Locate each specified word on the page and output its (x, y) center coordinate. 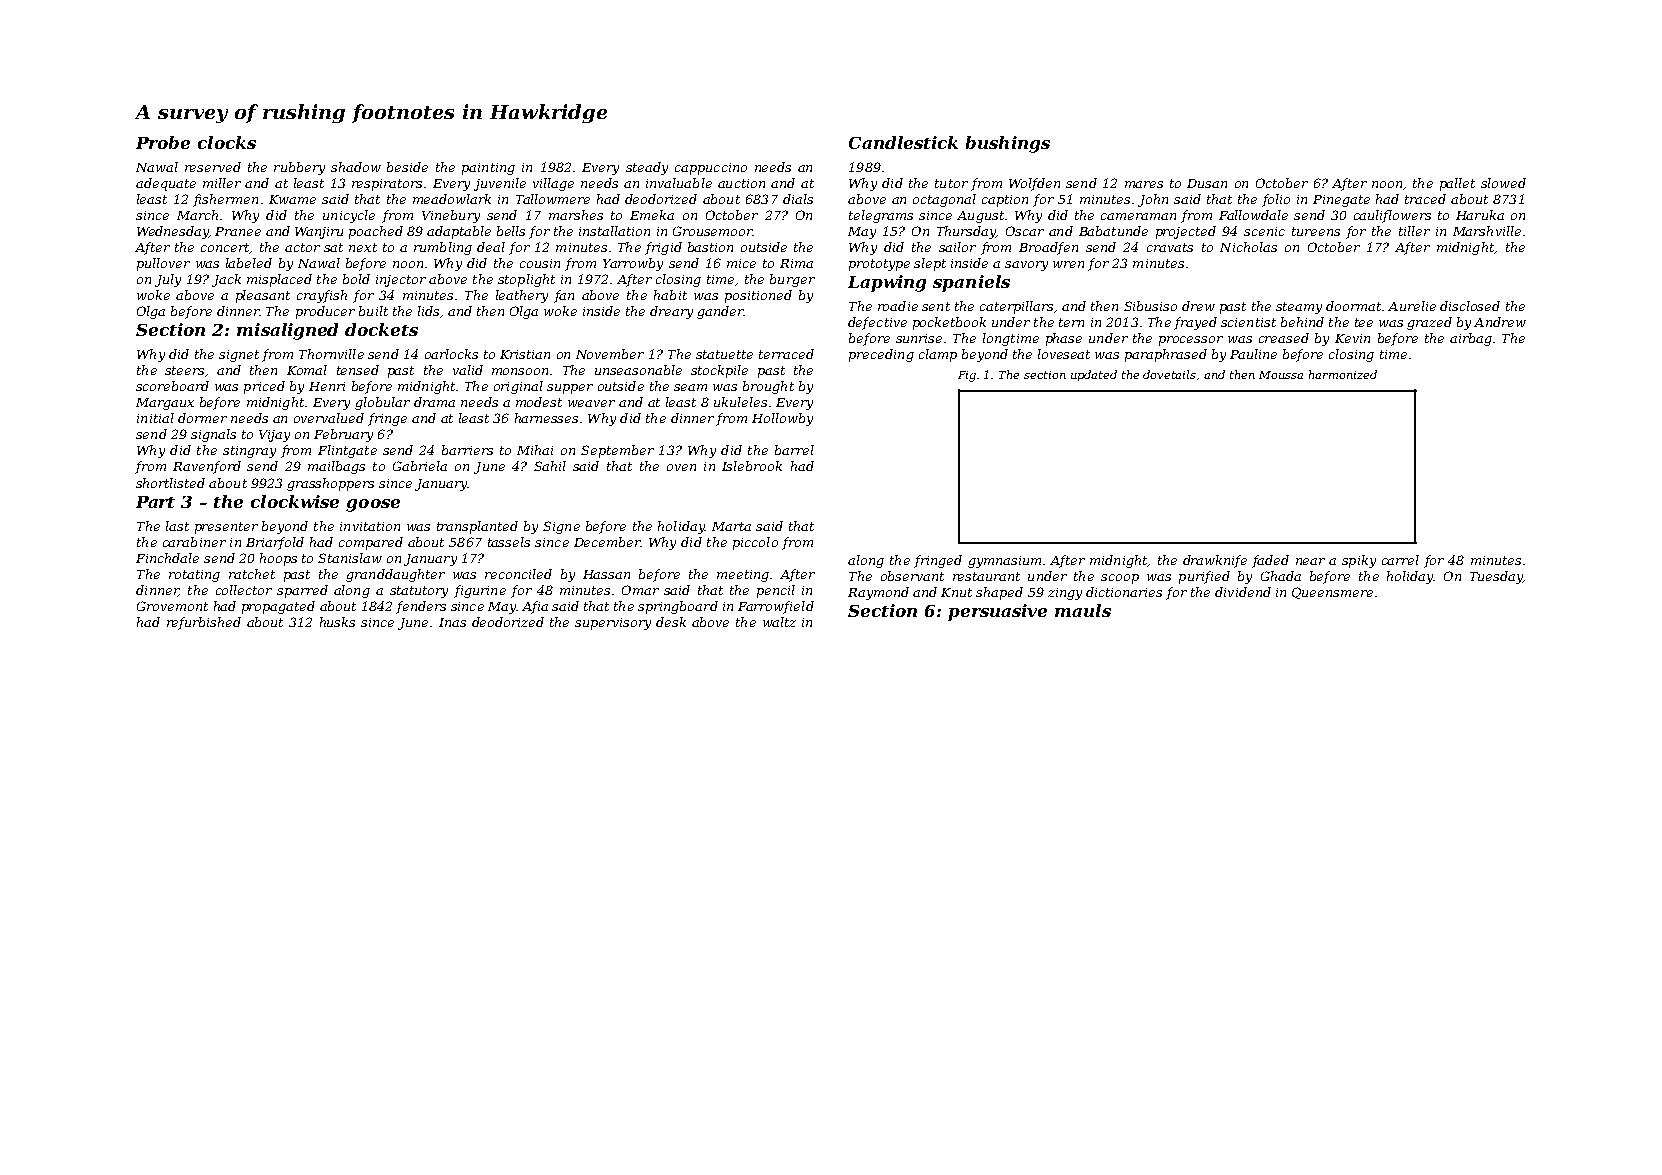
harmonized (1343, 374)
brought (768, 387)
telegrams (881, 216)
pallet (1457, 184)
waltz (779, 622)
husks (337, 622)
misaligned (287, 331)
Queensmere (1332, 593)
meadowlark (452, 199)
